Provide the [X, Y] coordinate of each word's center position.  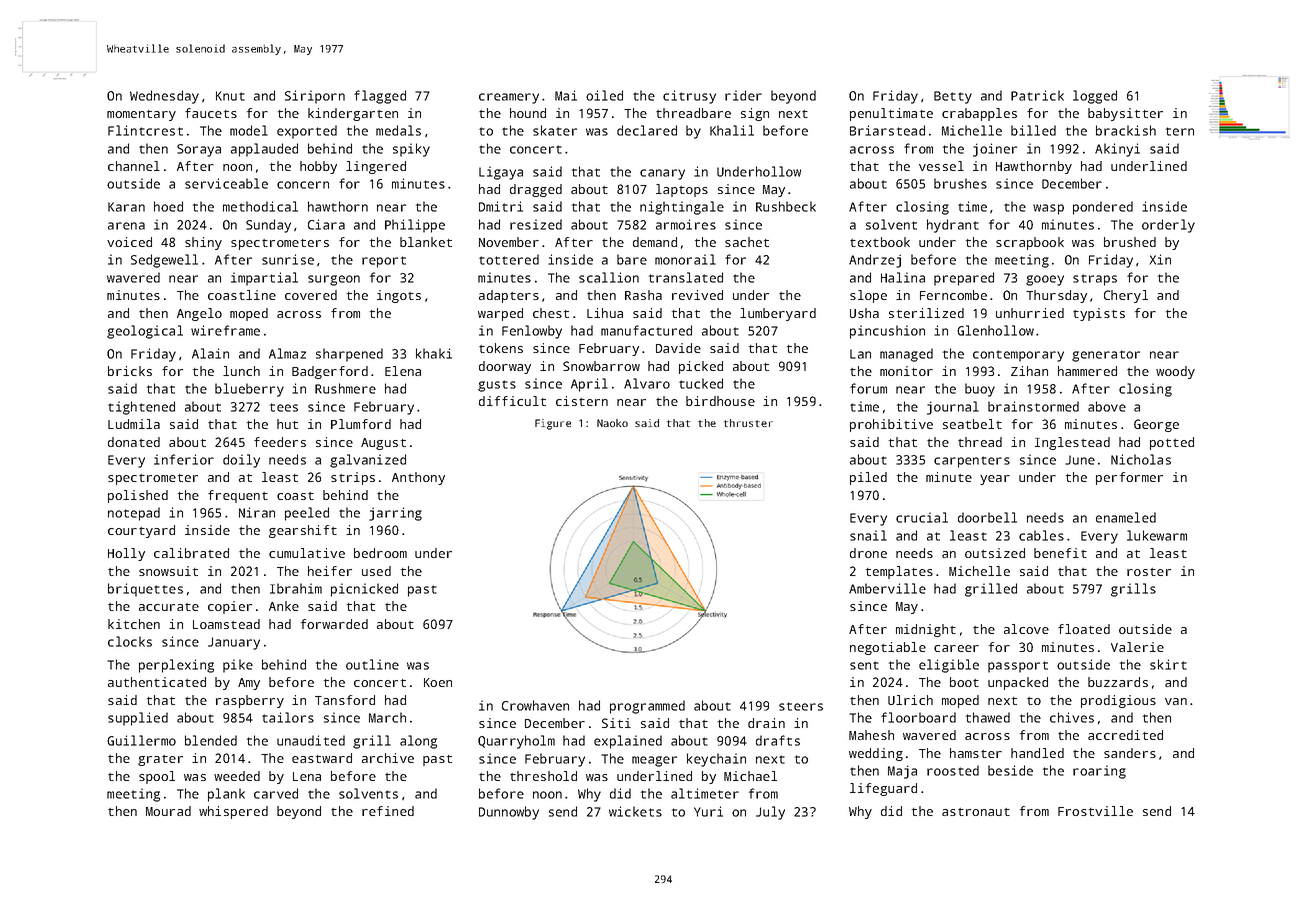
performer [1129, 478]
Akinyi [1117, 150]
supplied [138, 719]
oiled [604, 95]
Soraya [199, 150]
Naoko [612, 423]
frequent [238, 496]
